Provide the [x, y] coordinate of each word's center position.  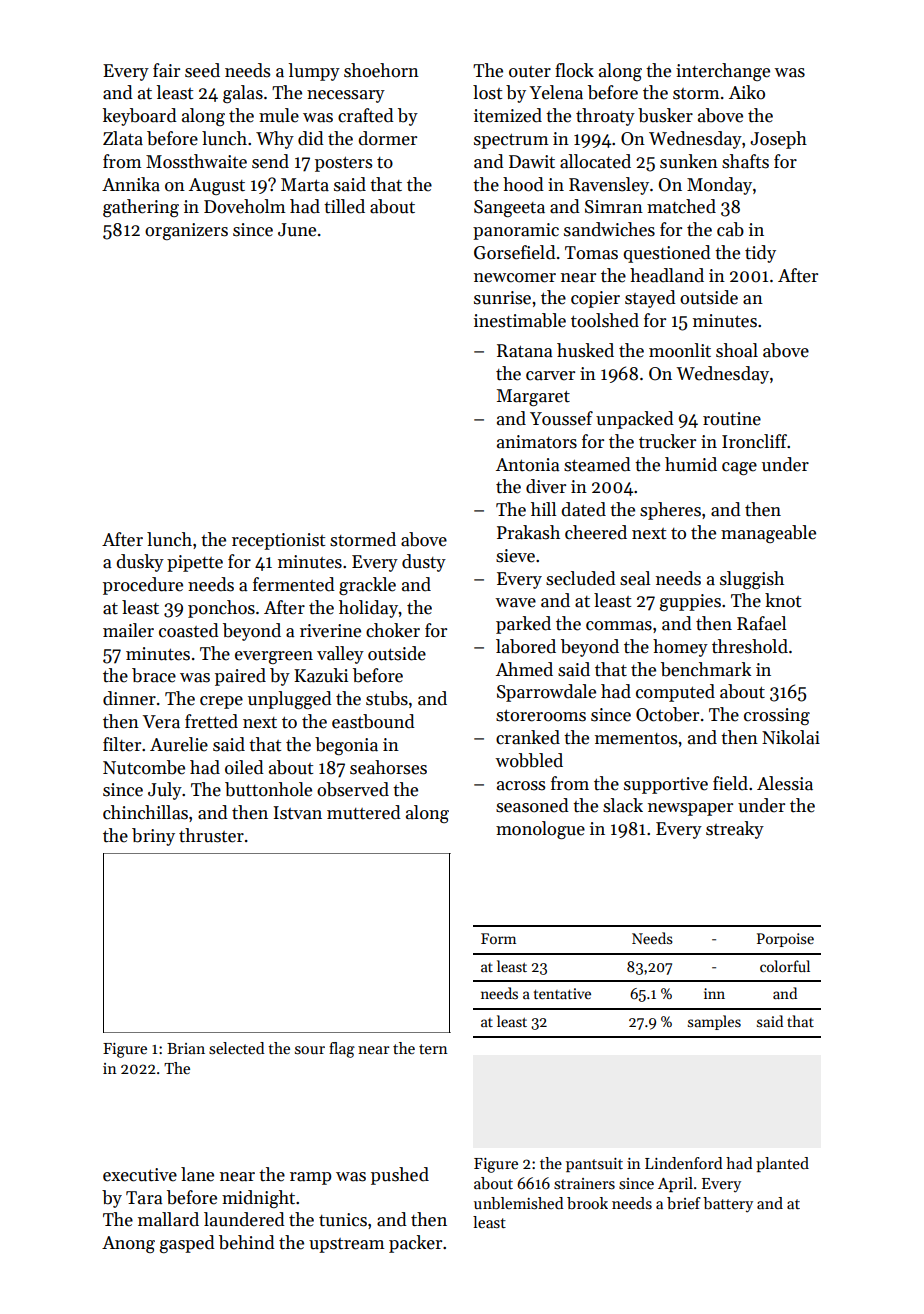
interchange [723, 72]
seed [202, 70]
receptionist [278, 541]
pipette [195, 563]
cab [730, 229]
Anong [128, 1244]
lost [487, 92]
